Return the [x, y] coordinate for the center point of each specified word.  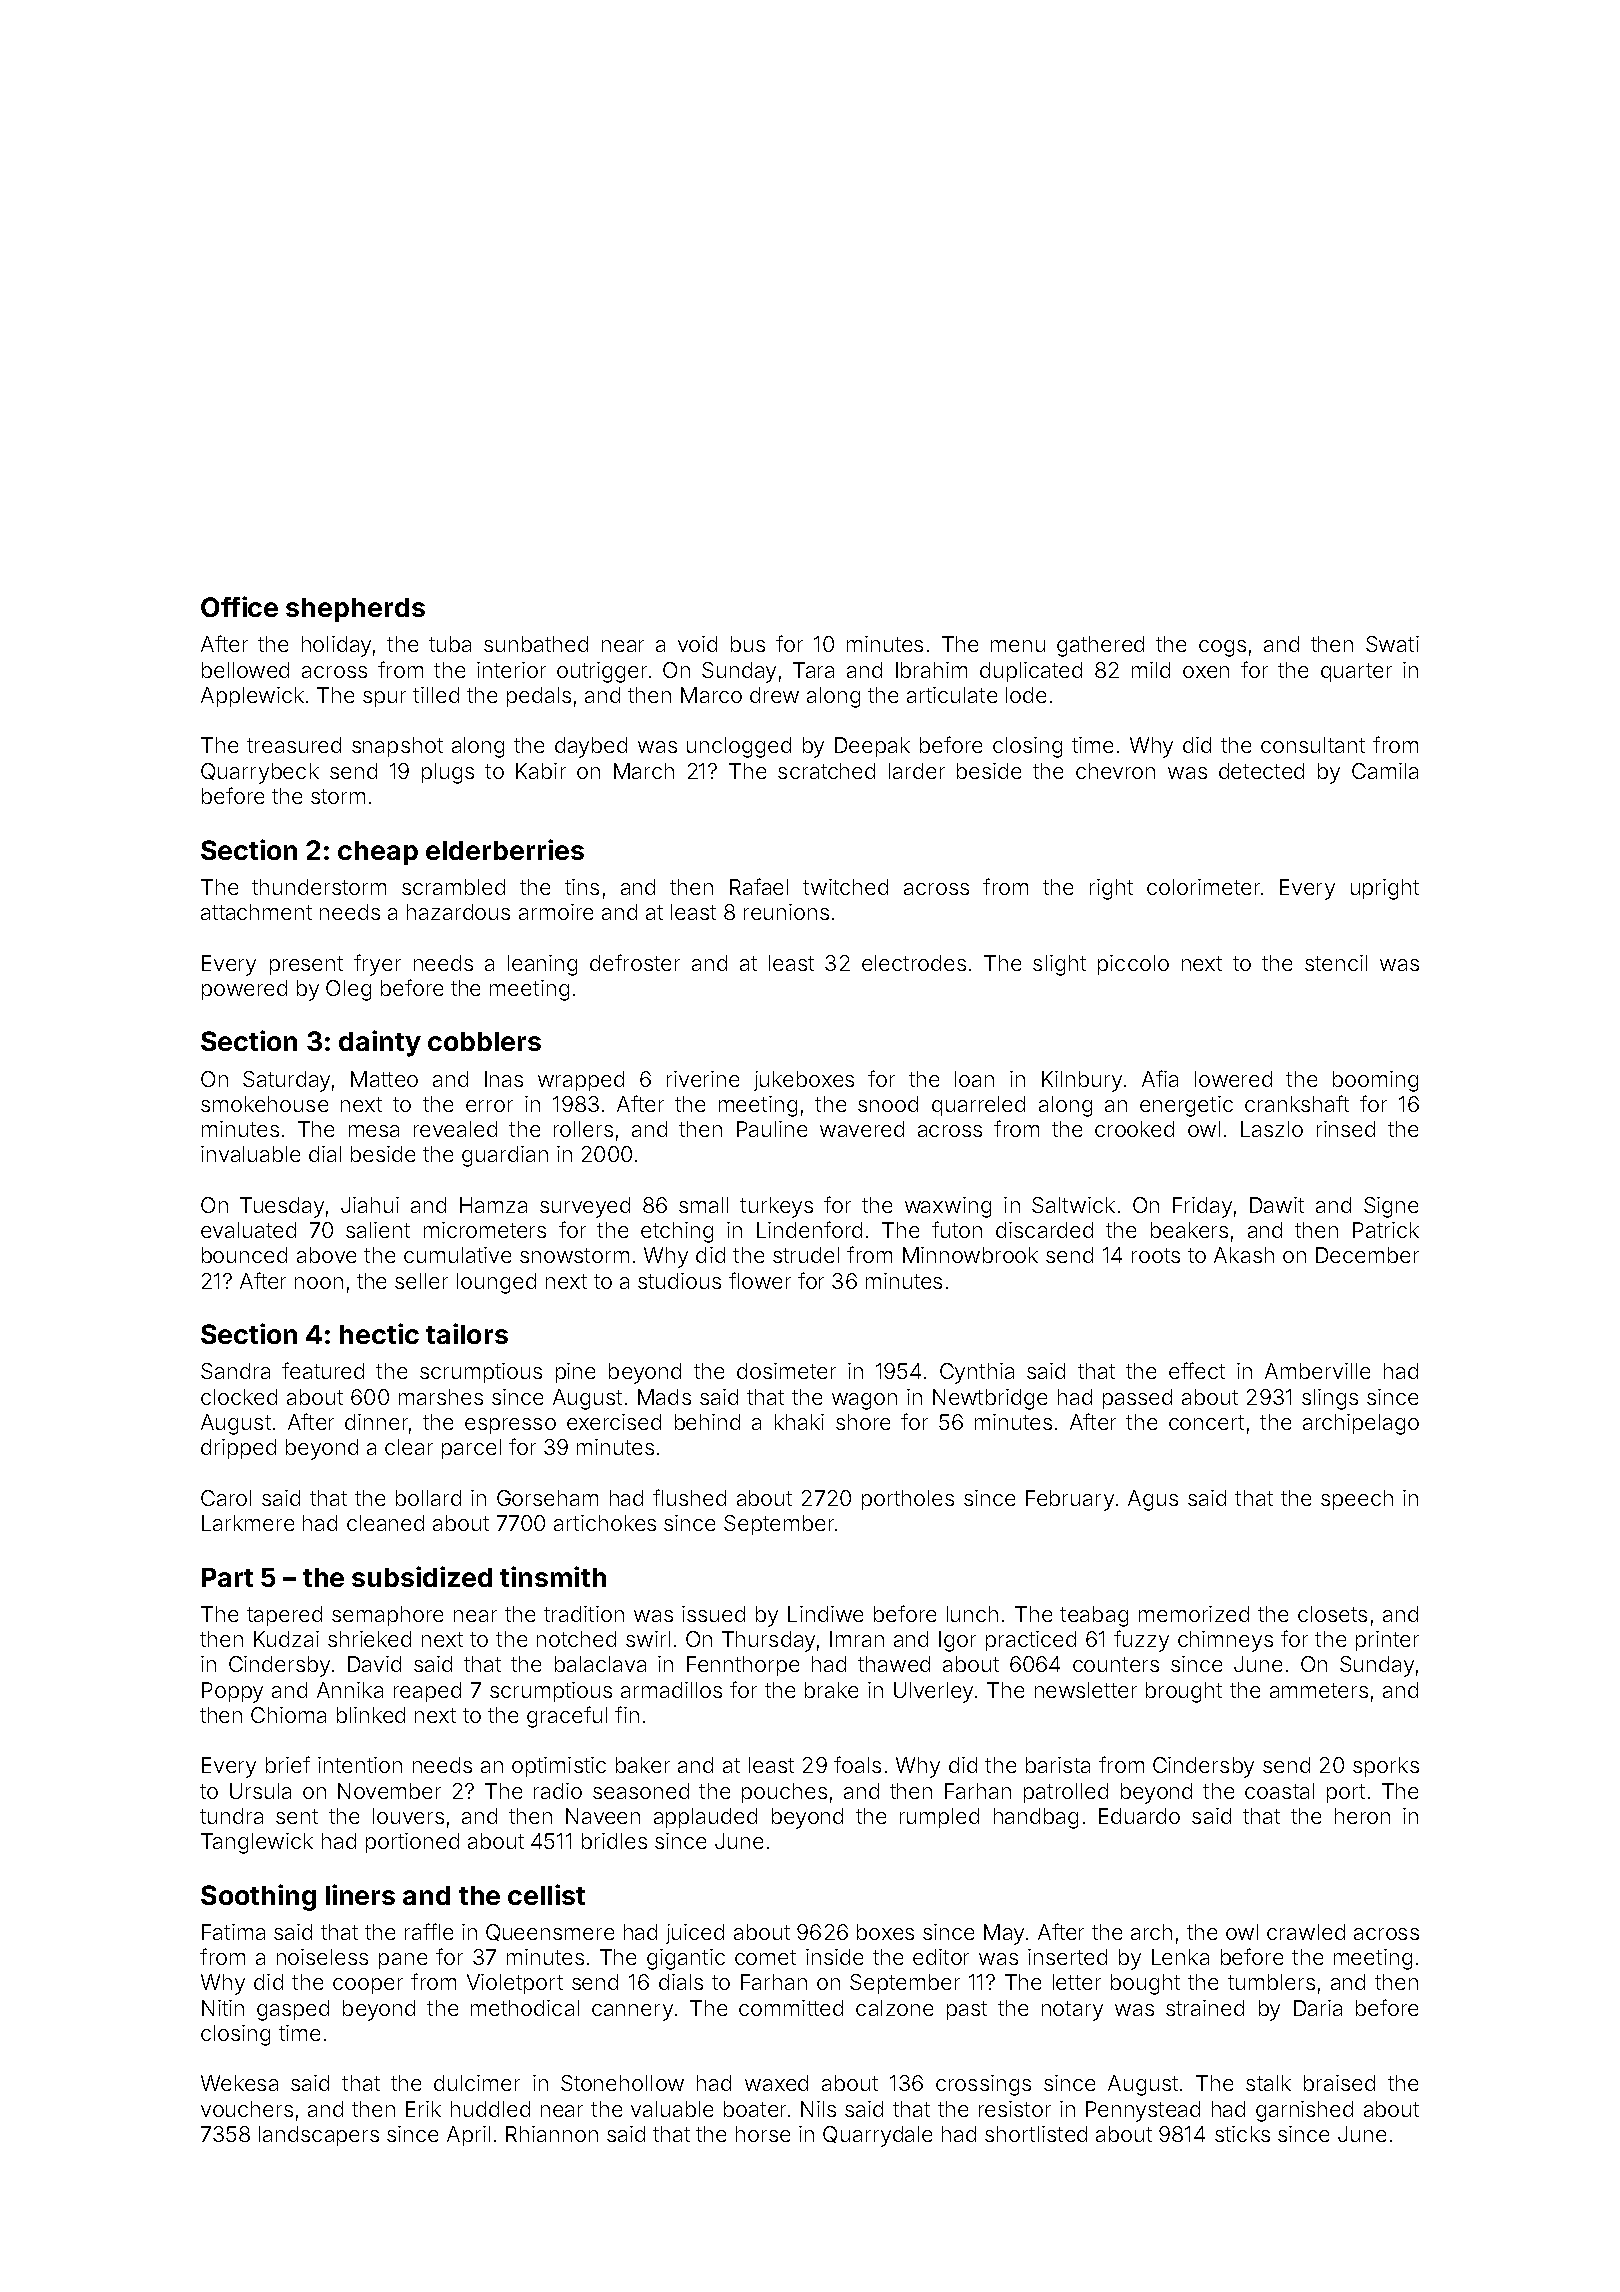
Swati [1392, 644]
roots [1156, 1255]
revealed [455, 1129]
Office [239, 606]
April [468, 2136]
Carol [226, 1498]
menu [1018, 646]
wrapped [581, 1081]
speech [1357, 1500]
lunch [972, 1614]
